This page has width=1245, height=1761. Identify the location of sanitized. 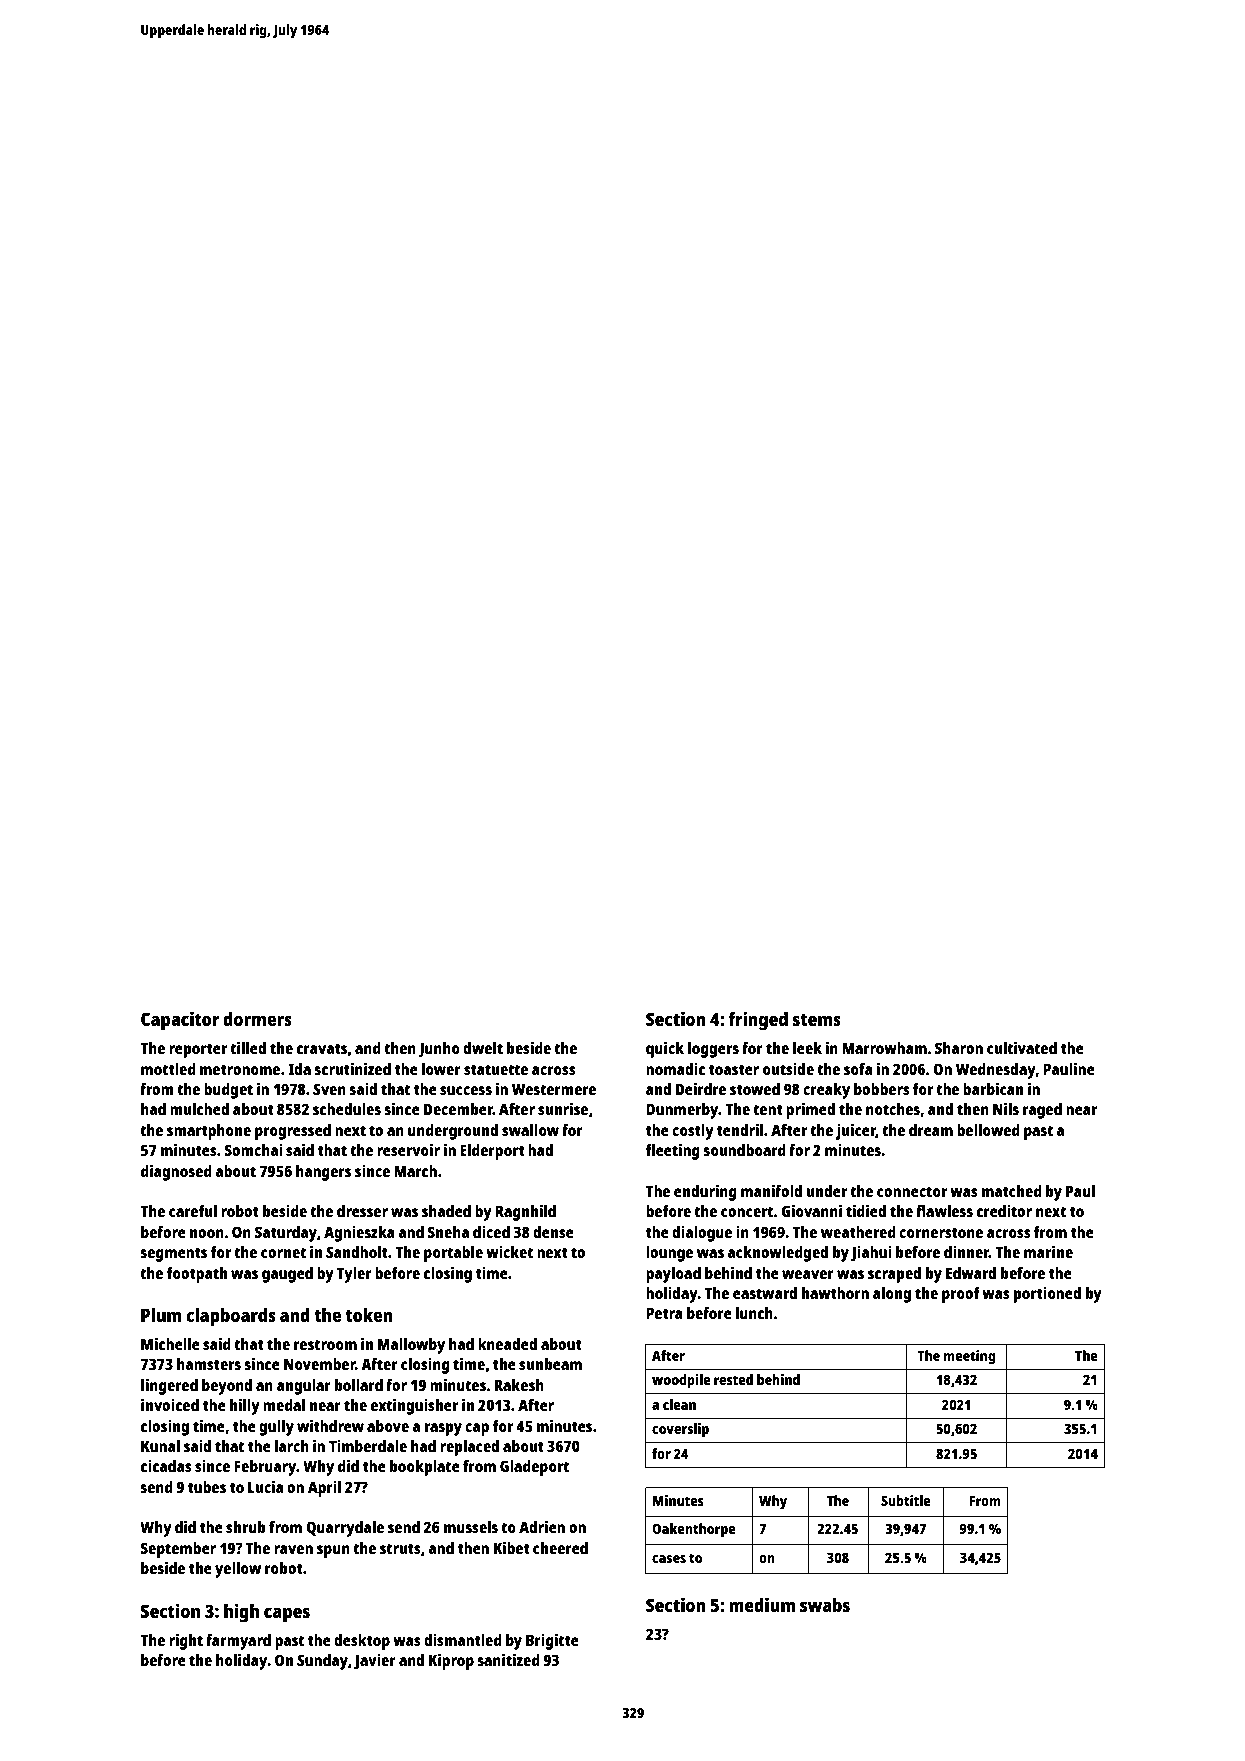
(508, 1660).
